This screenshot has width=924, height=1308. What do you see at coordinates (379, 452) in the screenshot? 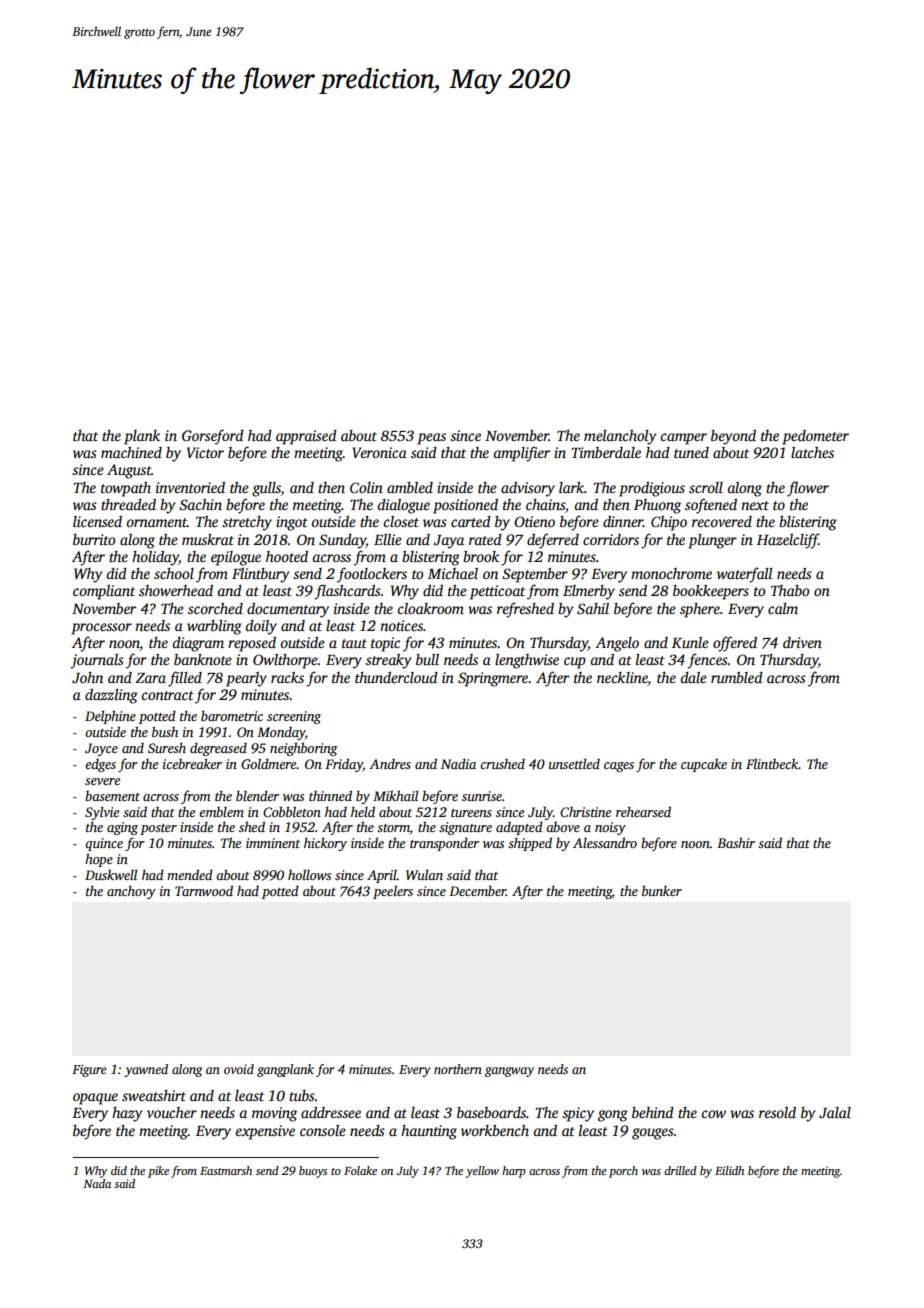
I see `Veronica` at bounding box center [379, 452].
